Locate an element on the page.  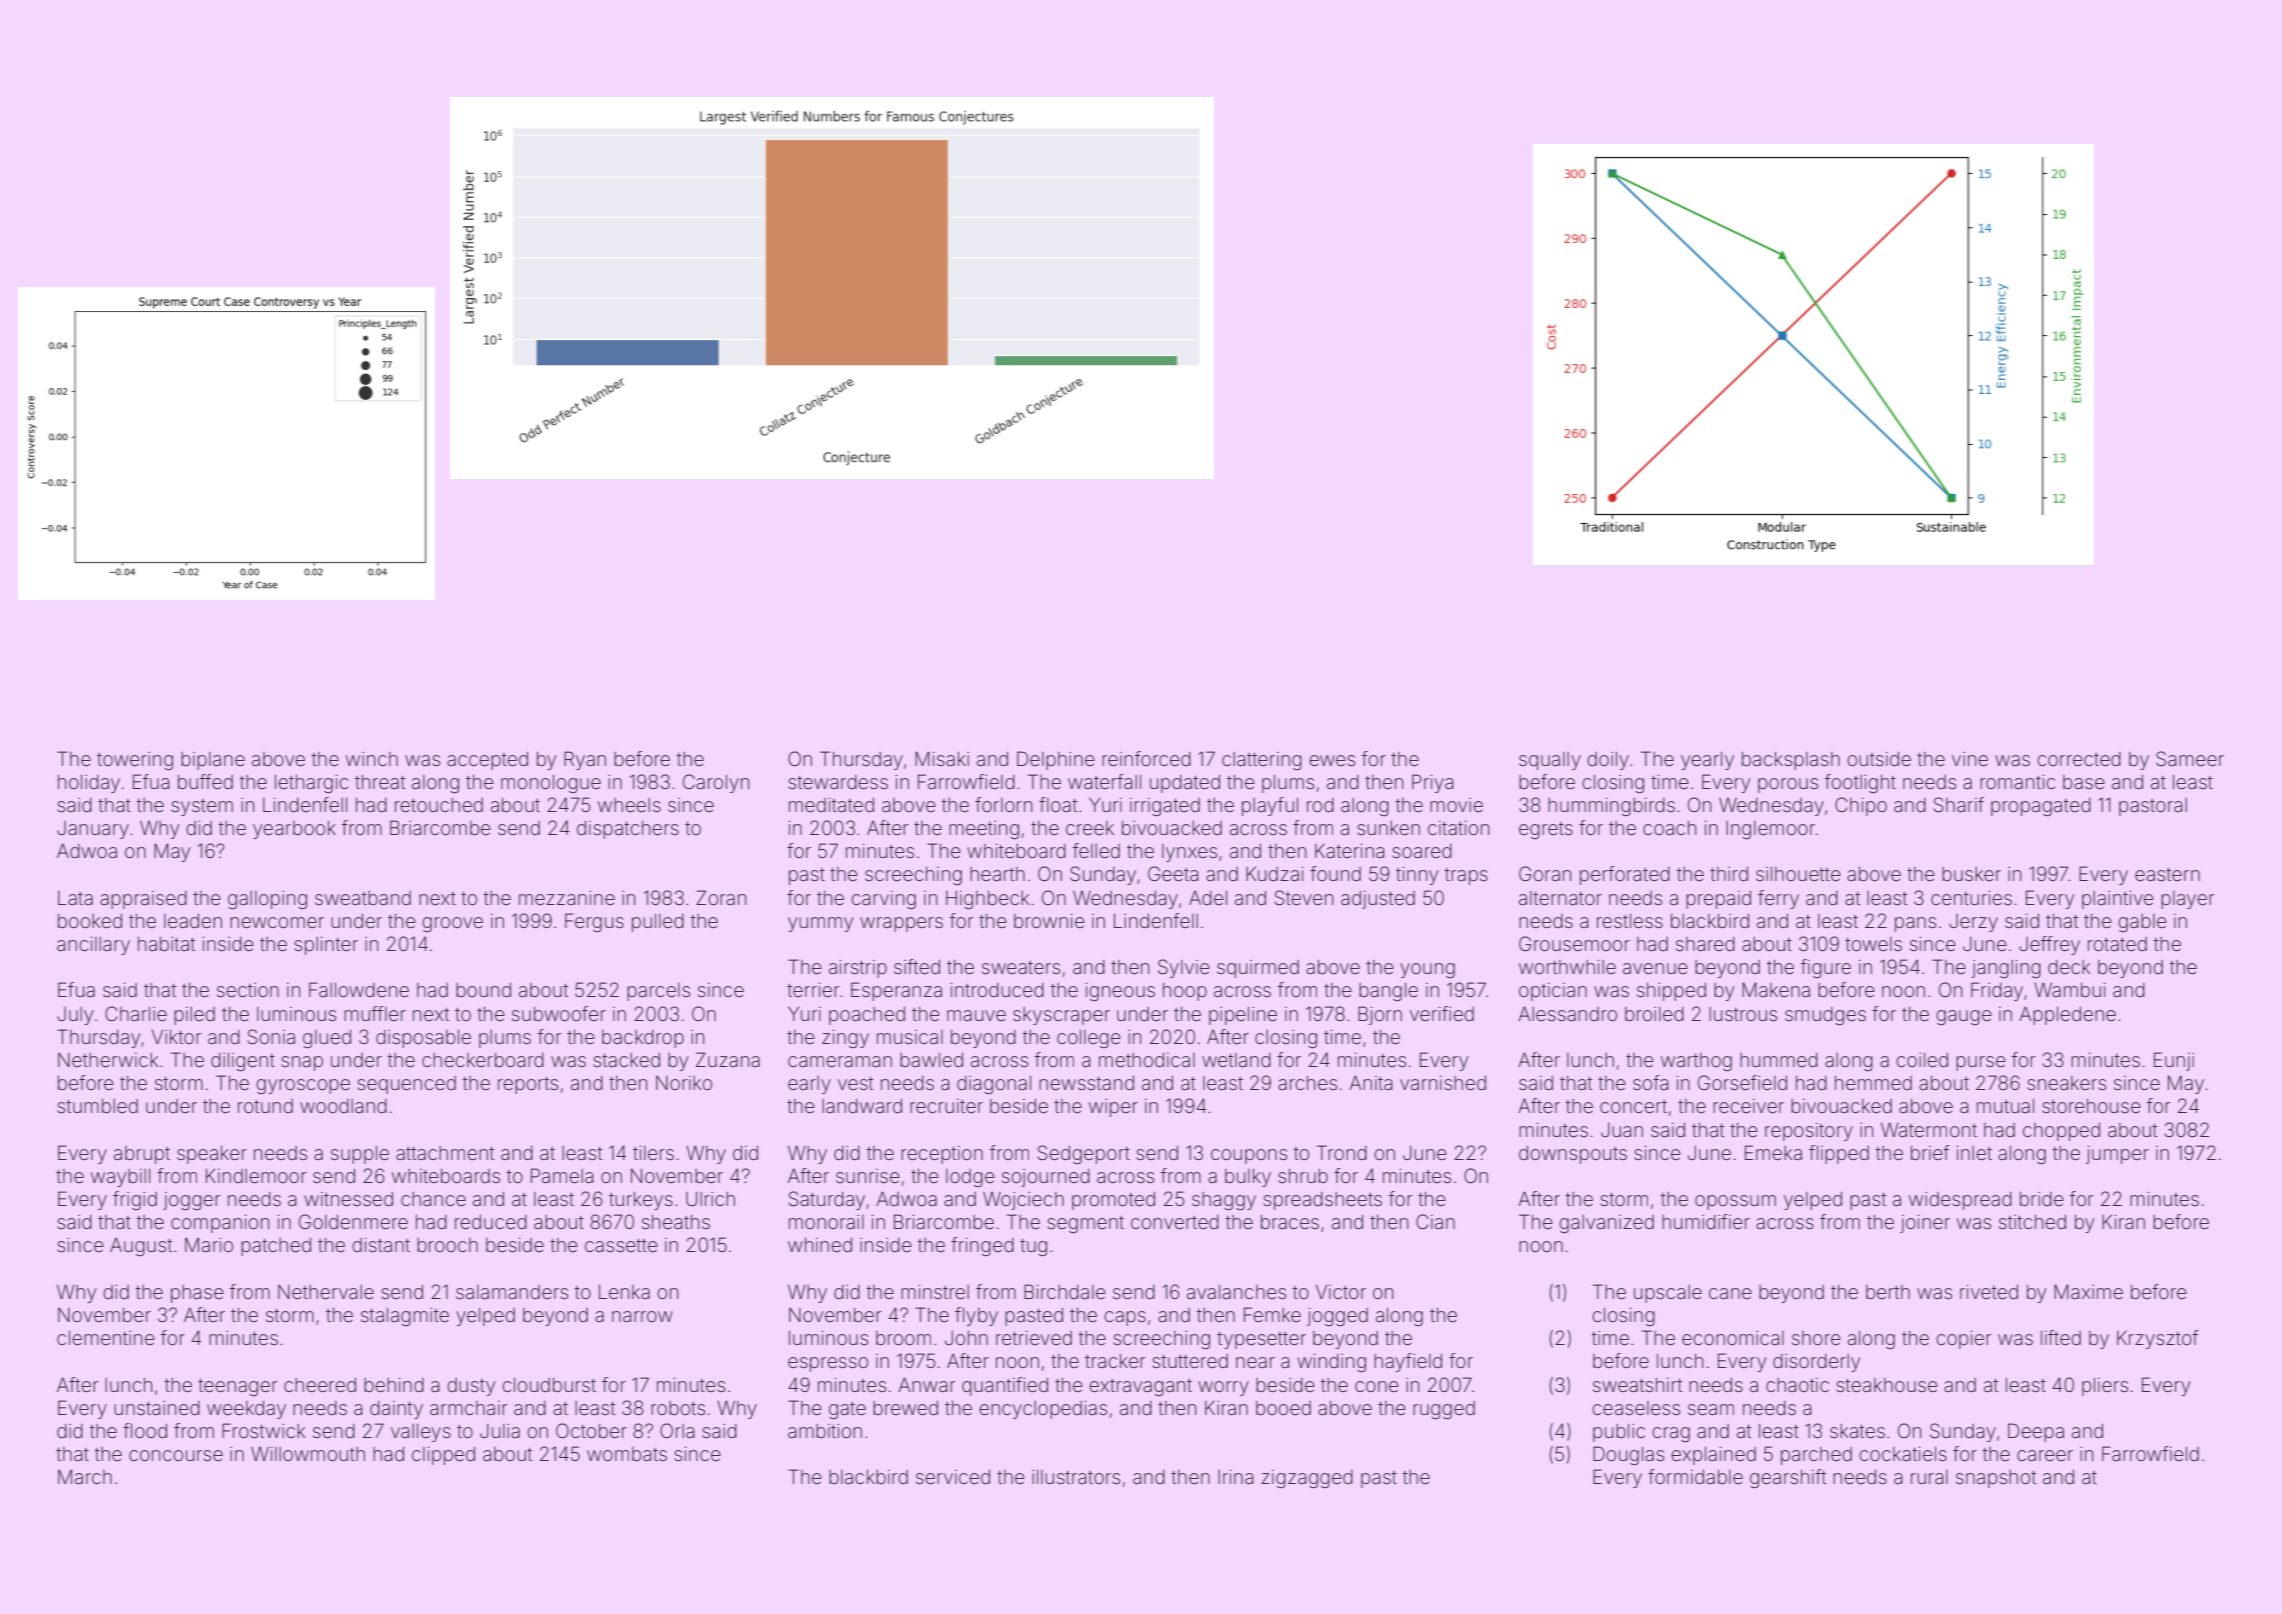
zigzagged is located at coordinates (1307, 1479).
